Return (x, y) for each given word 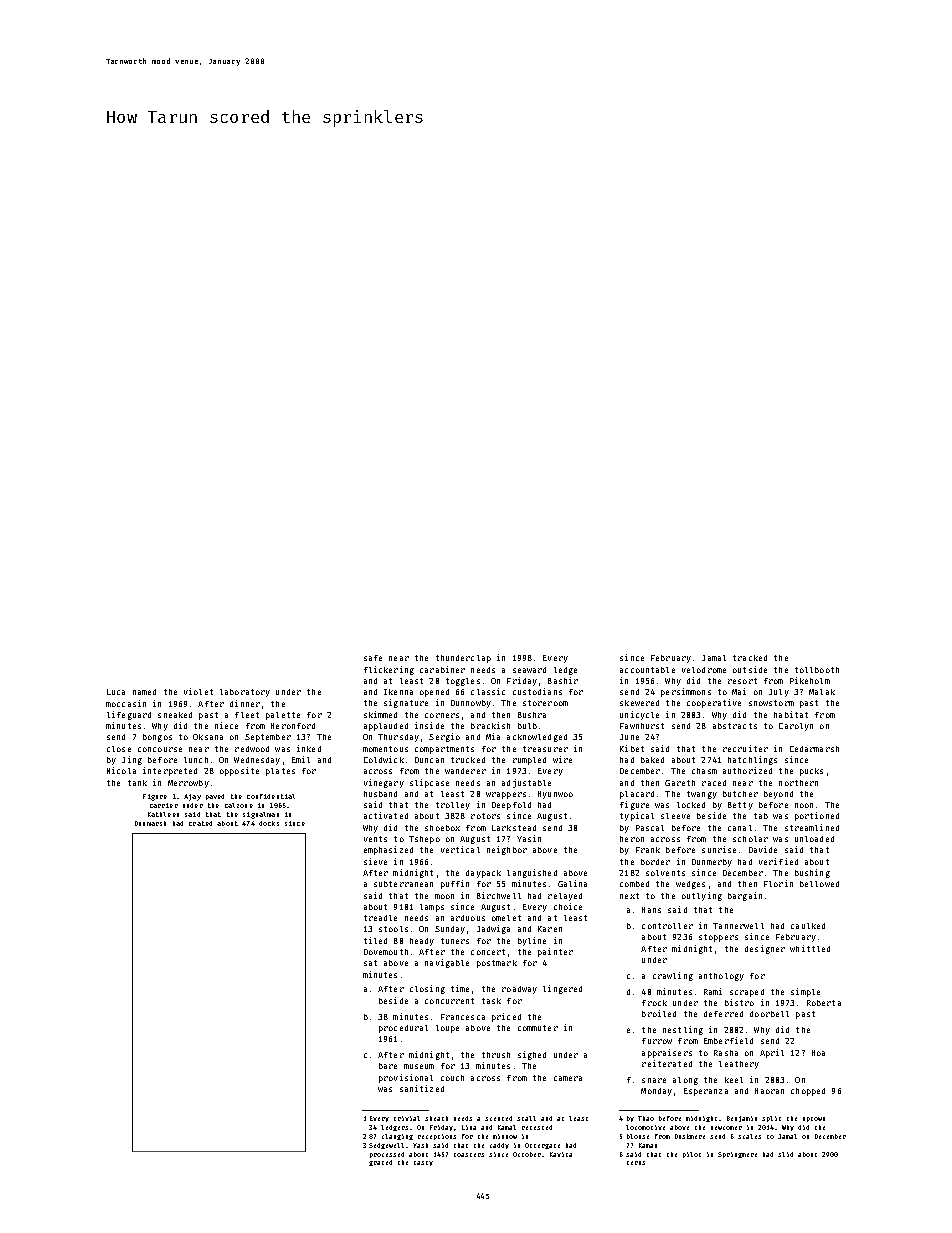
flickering (389, 670)
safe (373, 658)
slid (785, 1154)
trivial (407, 1118)
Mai (739, 691)
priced (506, 1017)
